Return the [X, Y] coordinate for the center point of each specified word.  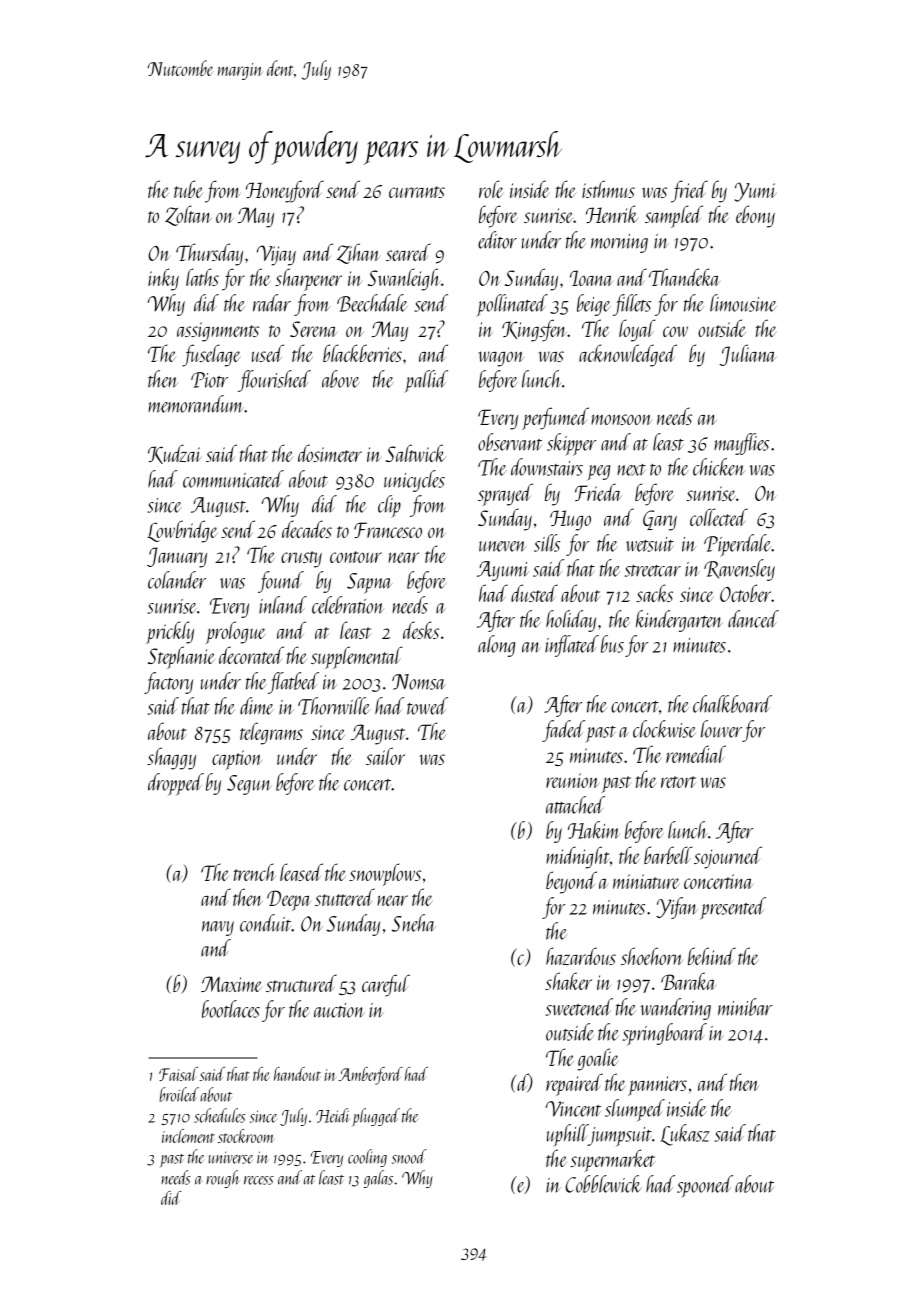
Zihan [358, 253]
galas [378, 1179]
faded [564, 731]
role [491, 189]
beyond [571, 882]
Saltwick [416, 453]
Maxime [231, 984]
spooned [705, 1186]
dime [257, 706]
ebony [755, 216]
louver [721, 729]
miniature [646, 881]
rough [222, 1179]
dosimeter [330, 453]
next [631, 470]
